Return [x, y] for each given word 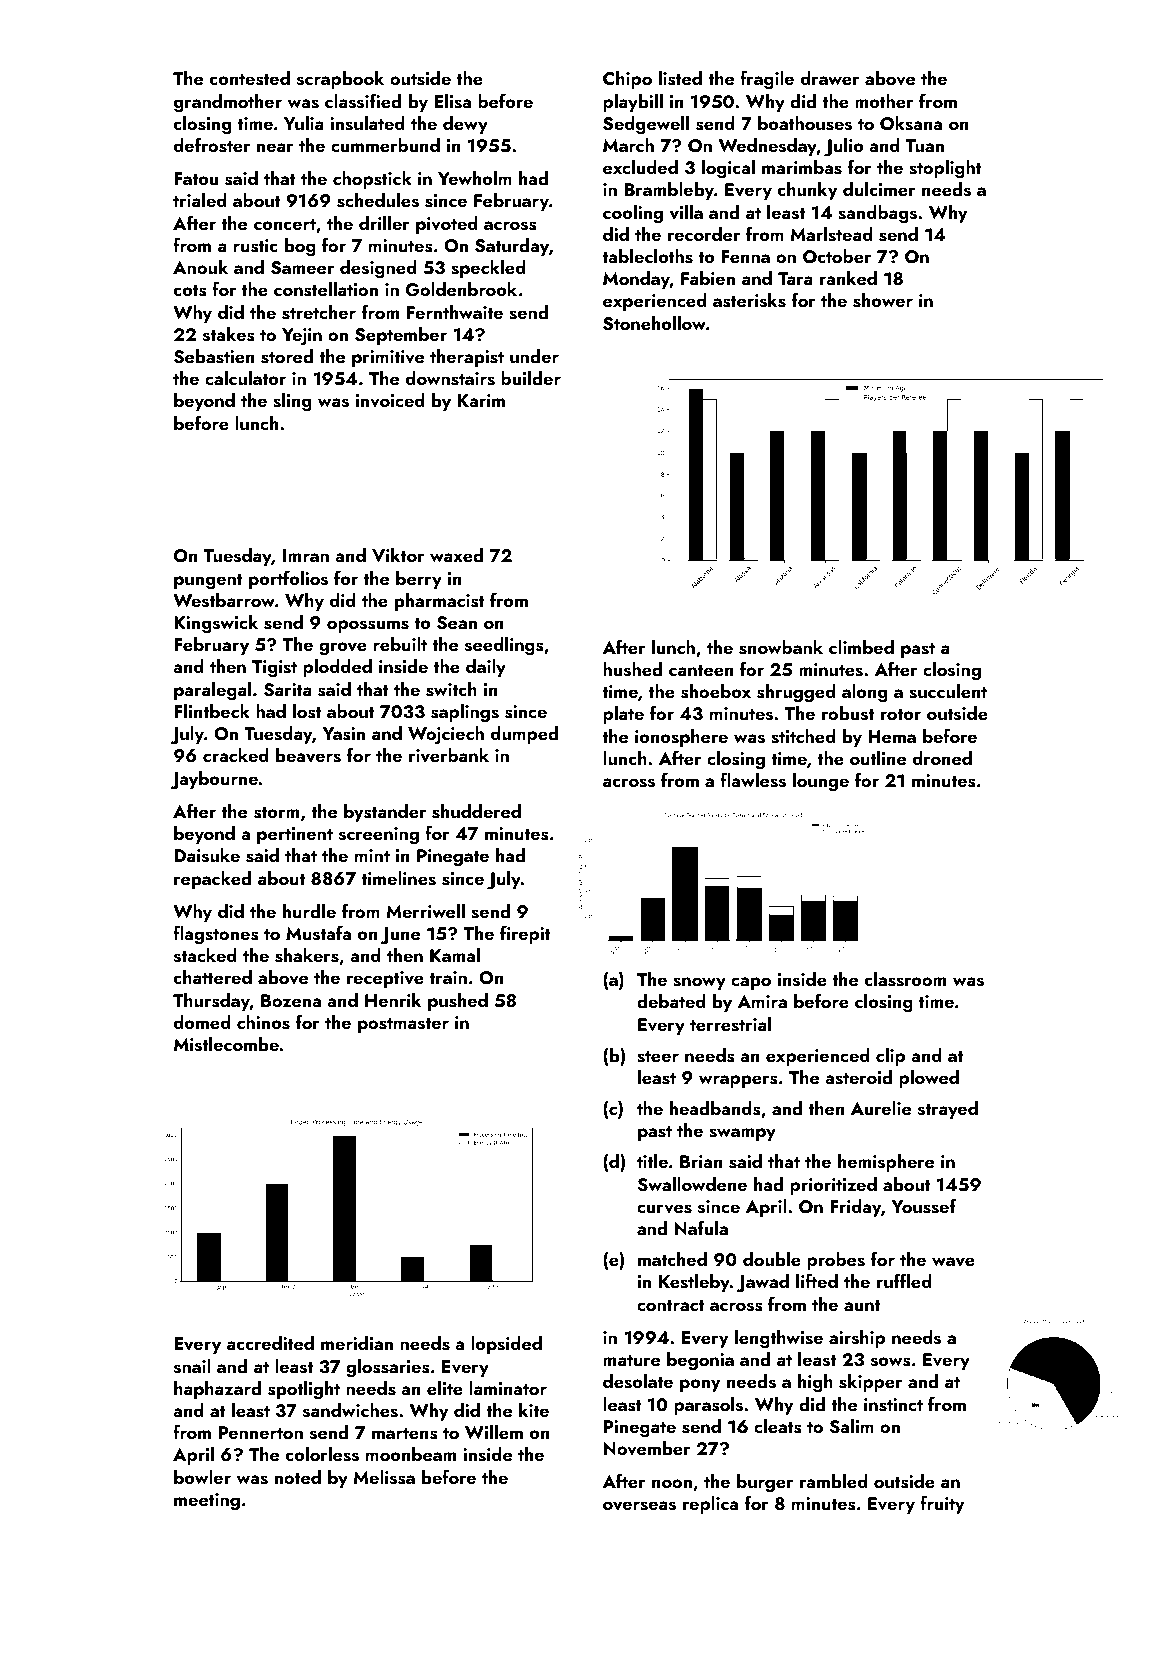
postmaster [403, 1025]
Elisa [452, 101]
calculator [245, 378]
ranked [848, 278]
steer [658, 1057]
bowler [202, 1477]
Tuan [925, 145]
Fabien [708, 278]
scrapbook [340, 80]
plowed [929, 1079]
